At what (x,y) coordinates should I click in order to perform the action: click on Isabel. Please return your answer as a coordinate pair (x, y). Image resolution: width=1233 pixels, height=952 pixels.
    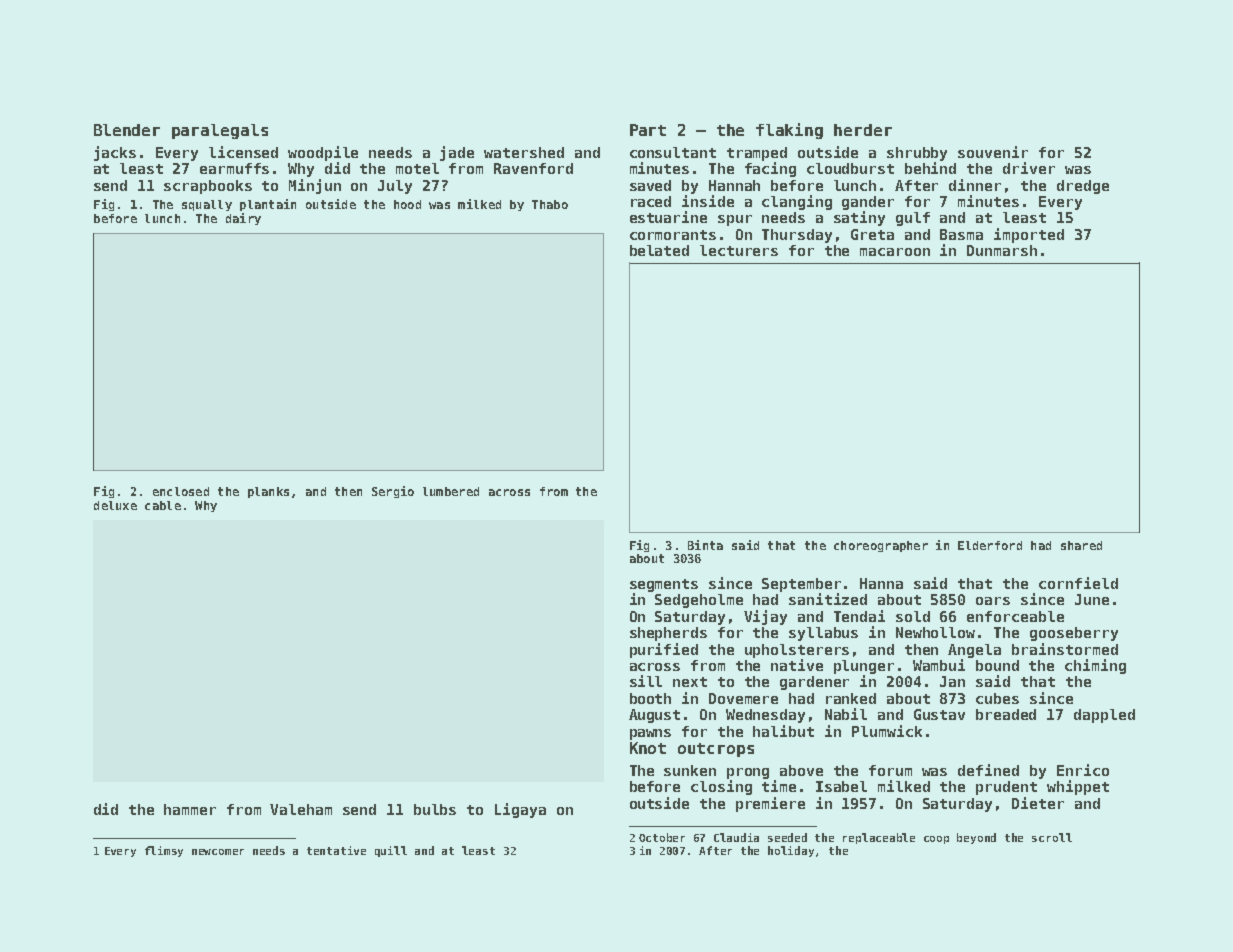
    Looking at the image, I should click on (841, 786).
